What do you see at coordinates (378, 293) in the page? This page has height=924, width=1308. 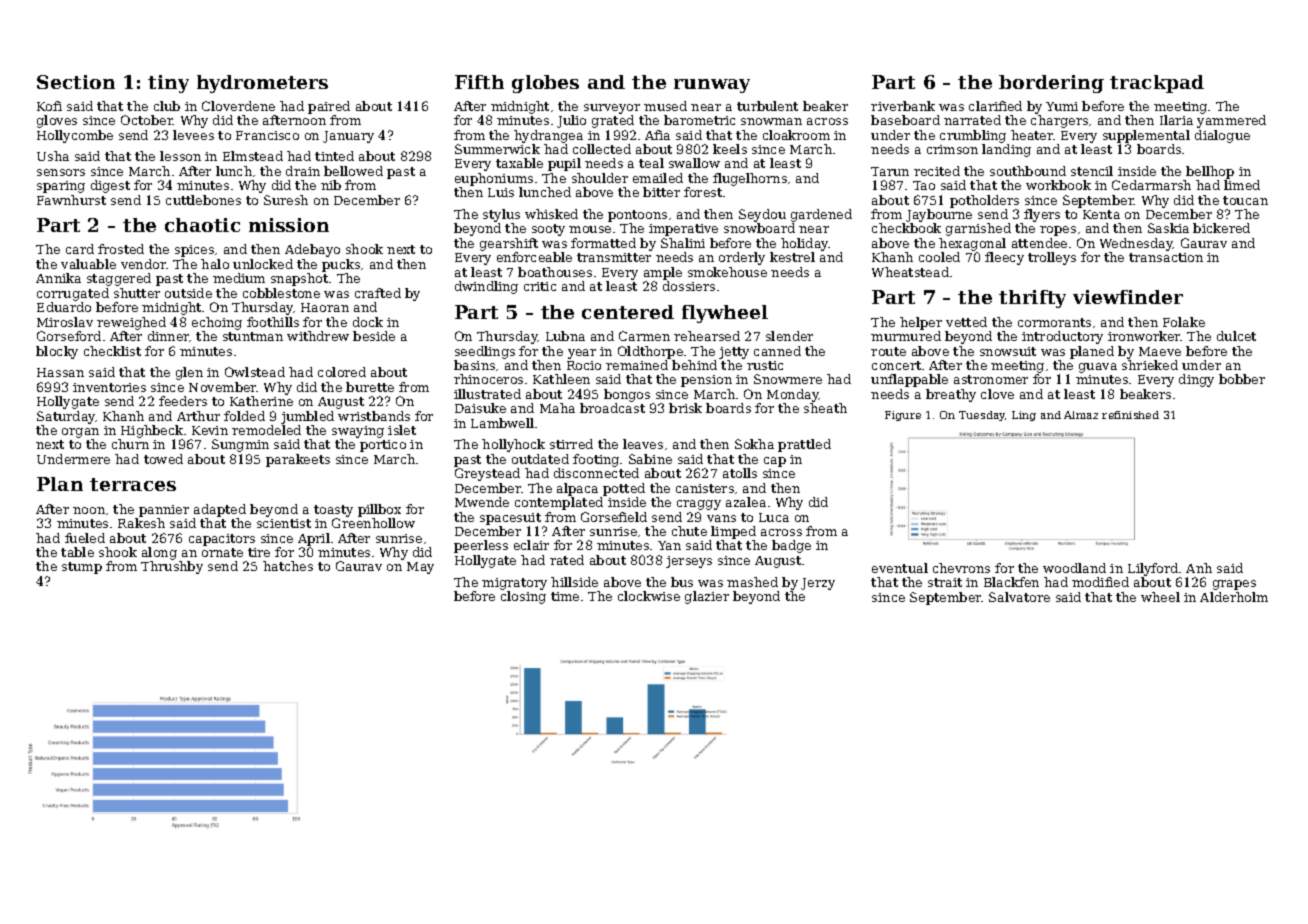 I see `crafted` at bounding box center [378, 293].
